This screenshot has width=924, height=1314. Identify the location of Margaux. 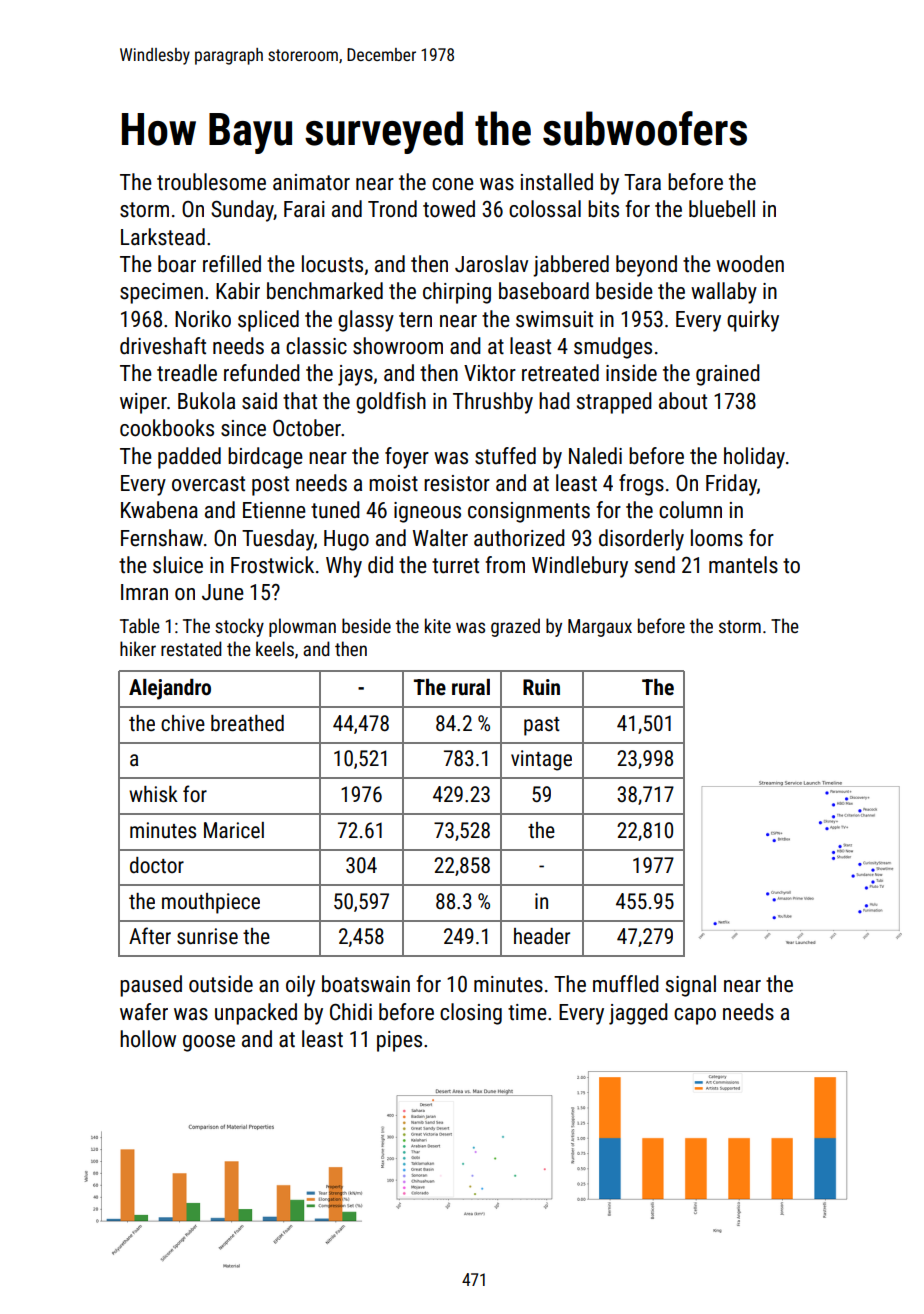
(600, 628).
